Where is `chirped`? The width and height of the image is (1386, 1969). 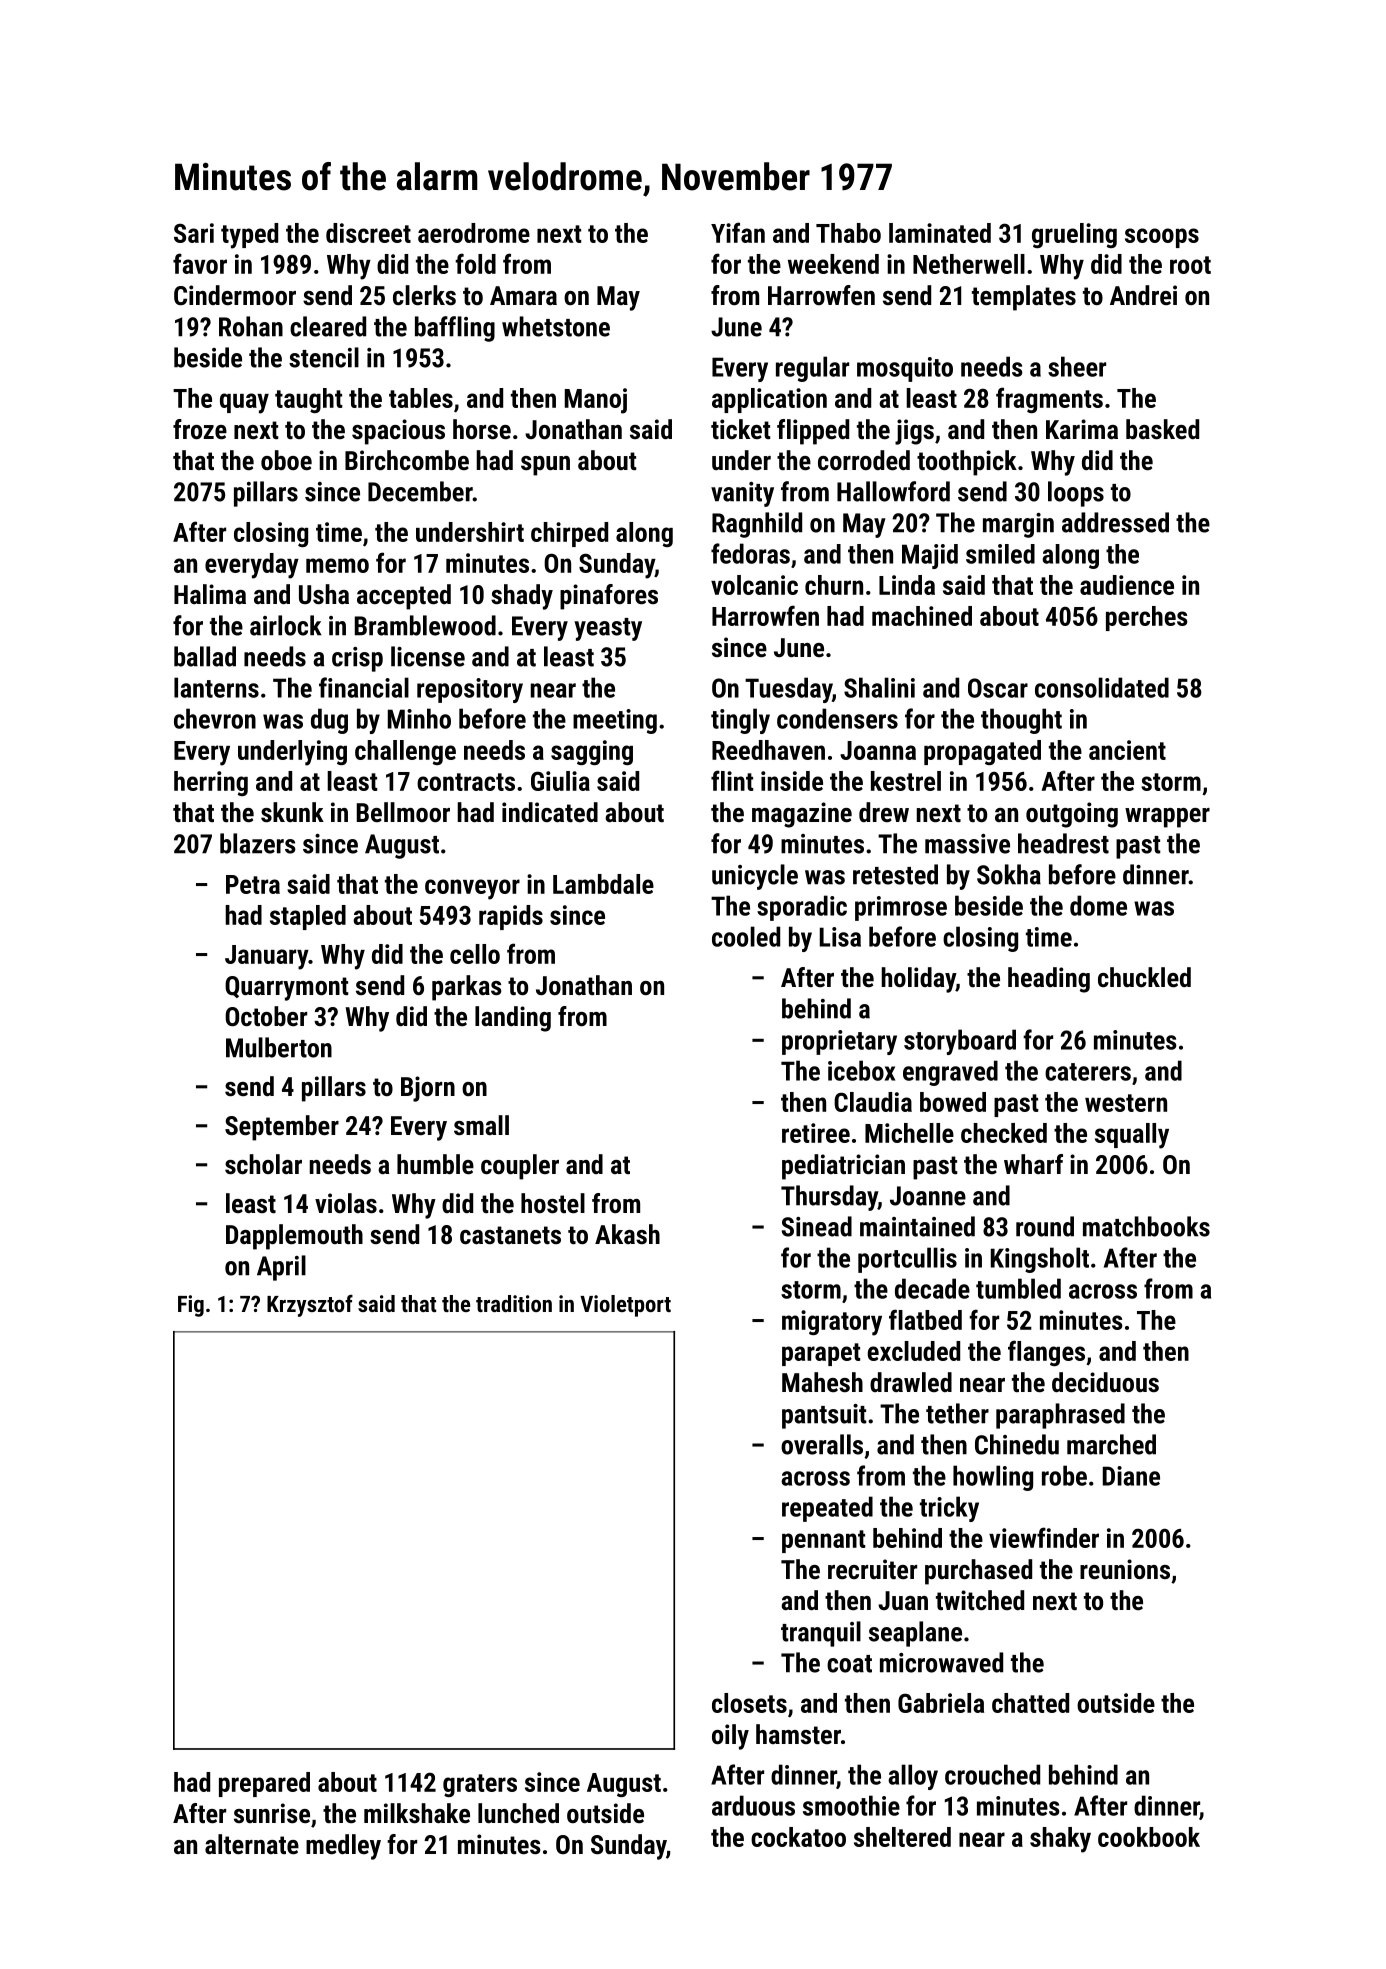
chirped is located at coordinates (569, 534).
